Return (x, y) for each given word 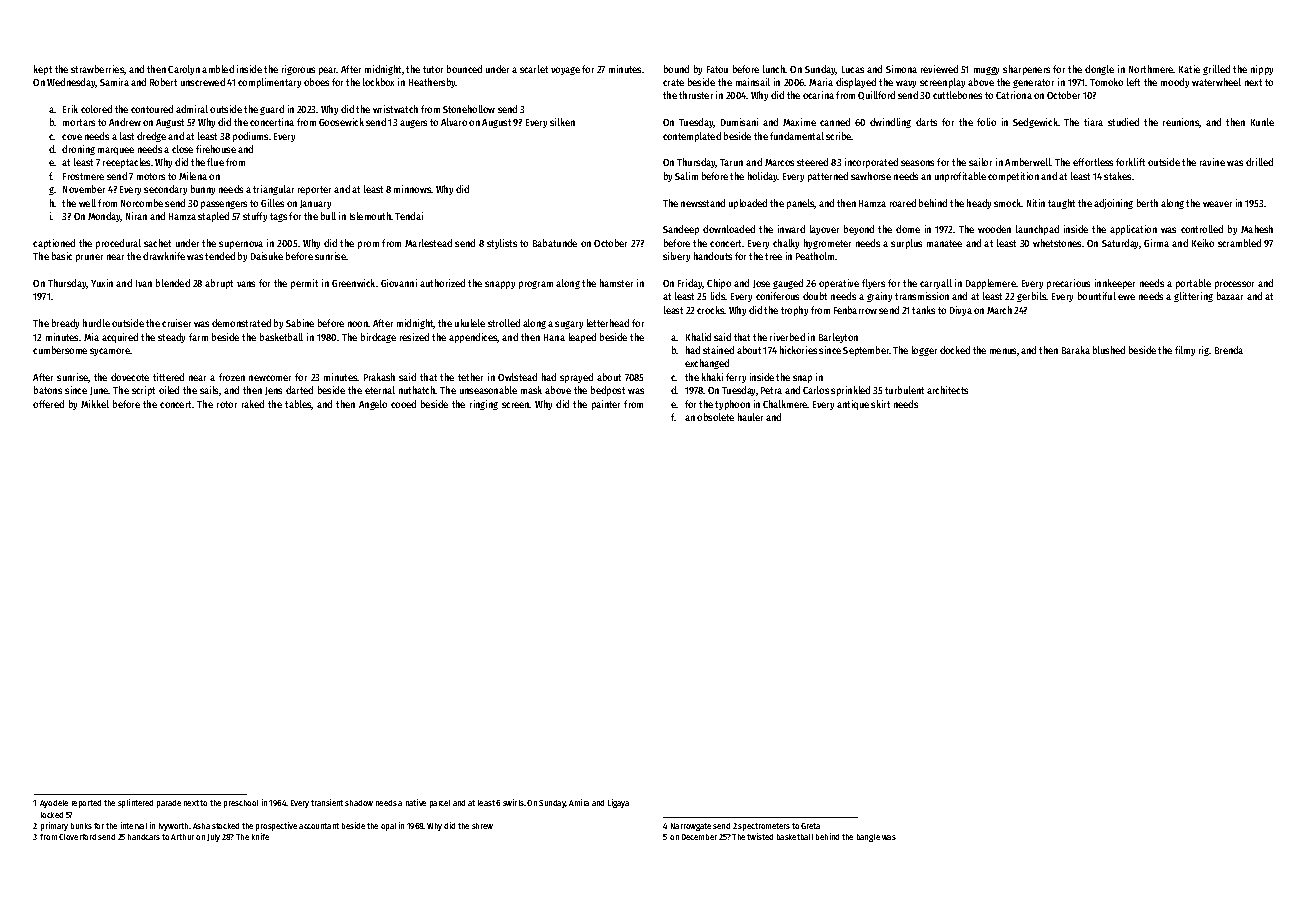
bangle (868, 838)
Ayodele (54, 804)
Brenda (1229, 350)
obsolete (715, 417)
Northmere (1151, 69)
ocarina (818, 95)
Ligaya (618, 803)
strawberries (97, 69)
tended (220, 256)
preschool (241, 804)
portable (1193, 284)
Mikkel (95, 404)
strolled (504, 323)
